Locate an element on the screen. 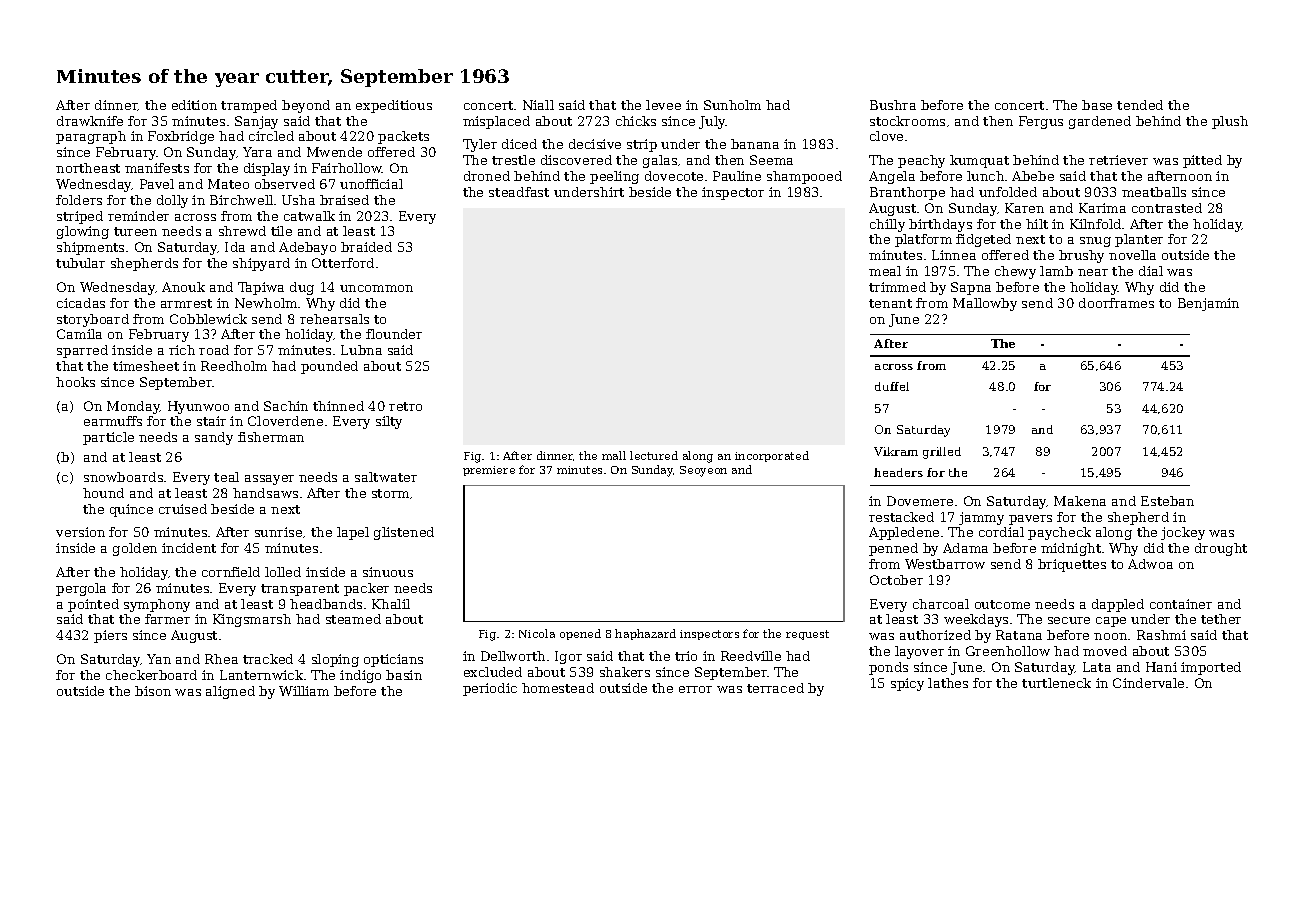 This screenshot has height=924, width=1308. request is located at coordinates (807, 635).
